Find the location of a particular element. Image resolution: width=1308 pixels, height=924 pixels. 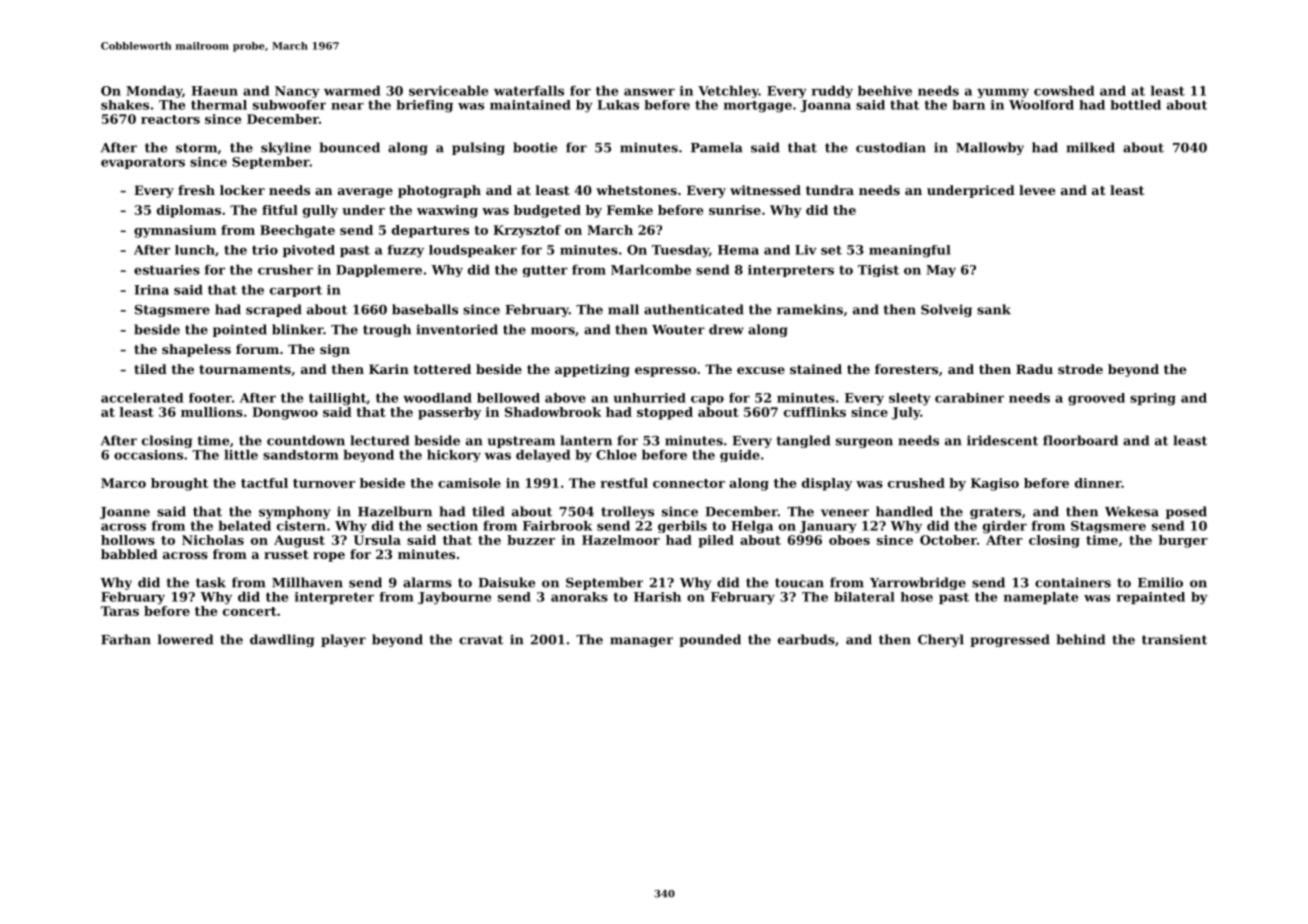

levee is located at coordinates (1037, 190).
